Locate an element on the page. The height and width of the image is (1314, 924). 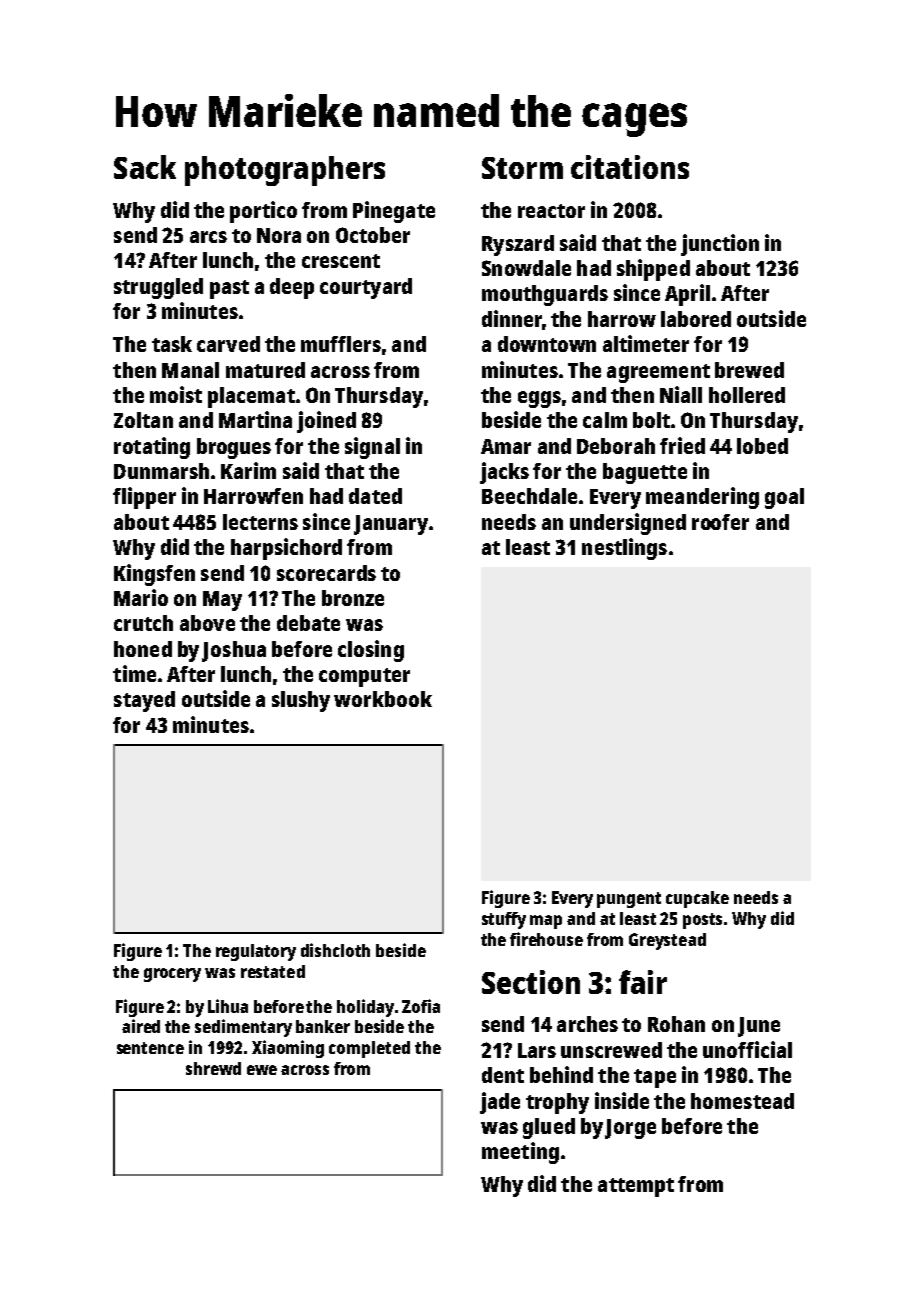
Sack is located at coordinates (145, 167).
